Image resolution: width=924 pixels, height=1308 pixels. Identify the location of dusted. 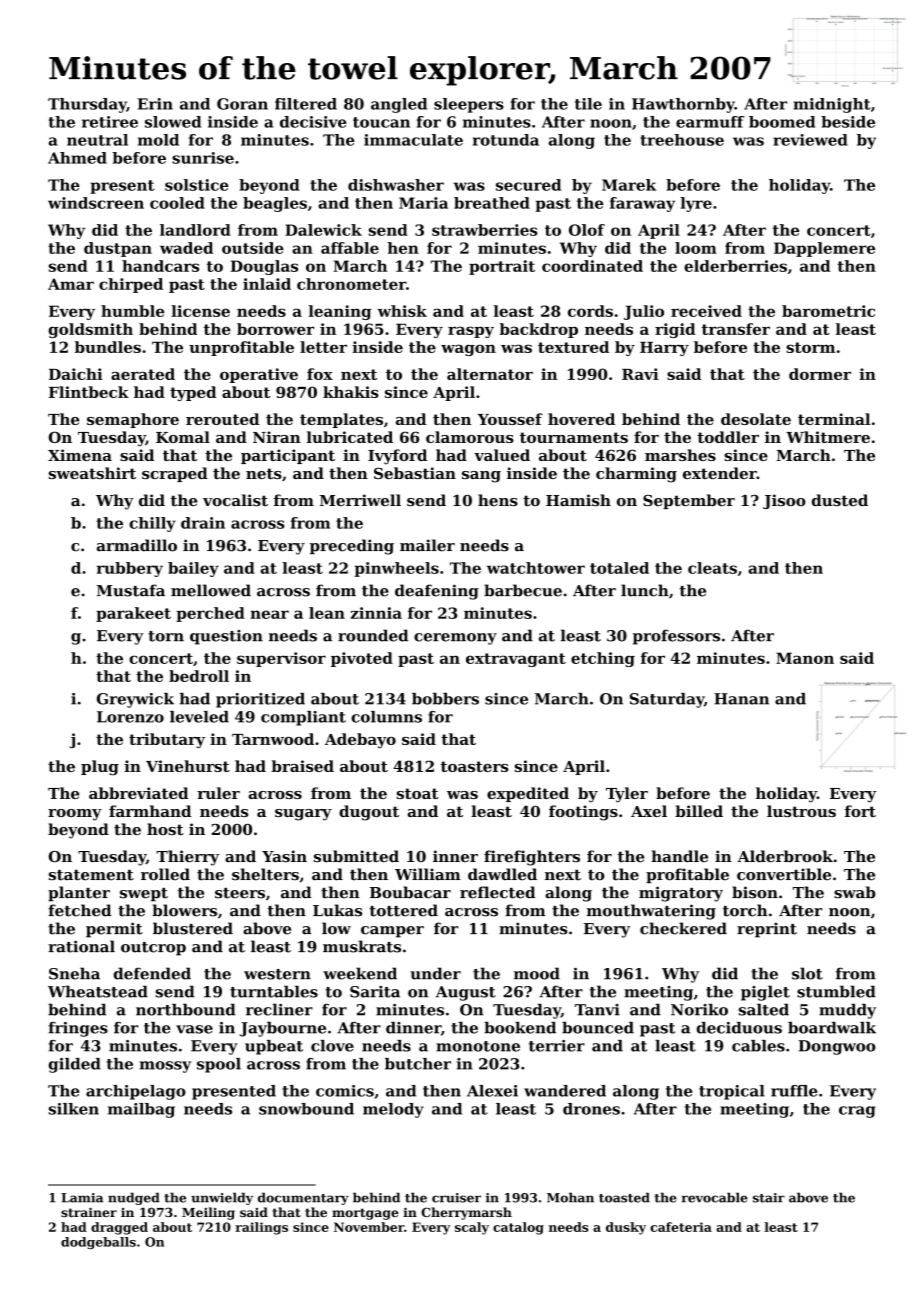
(840, 500).
